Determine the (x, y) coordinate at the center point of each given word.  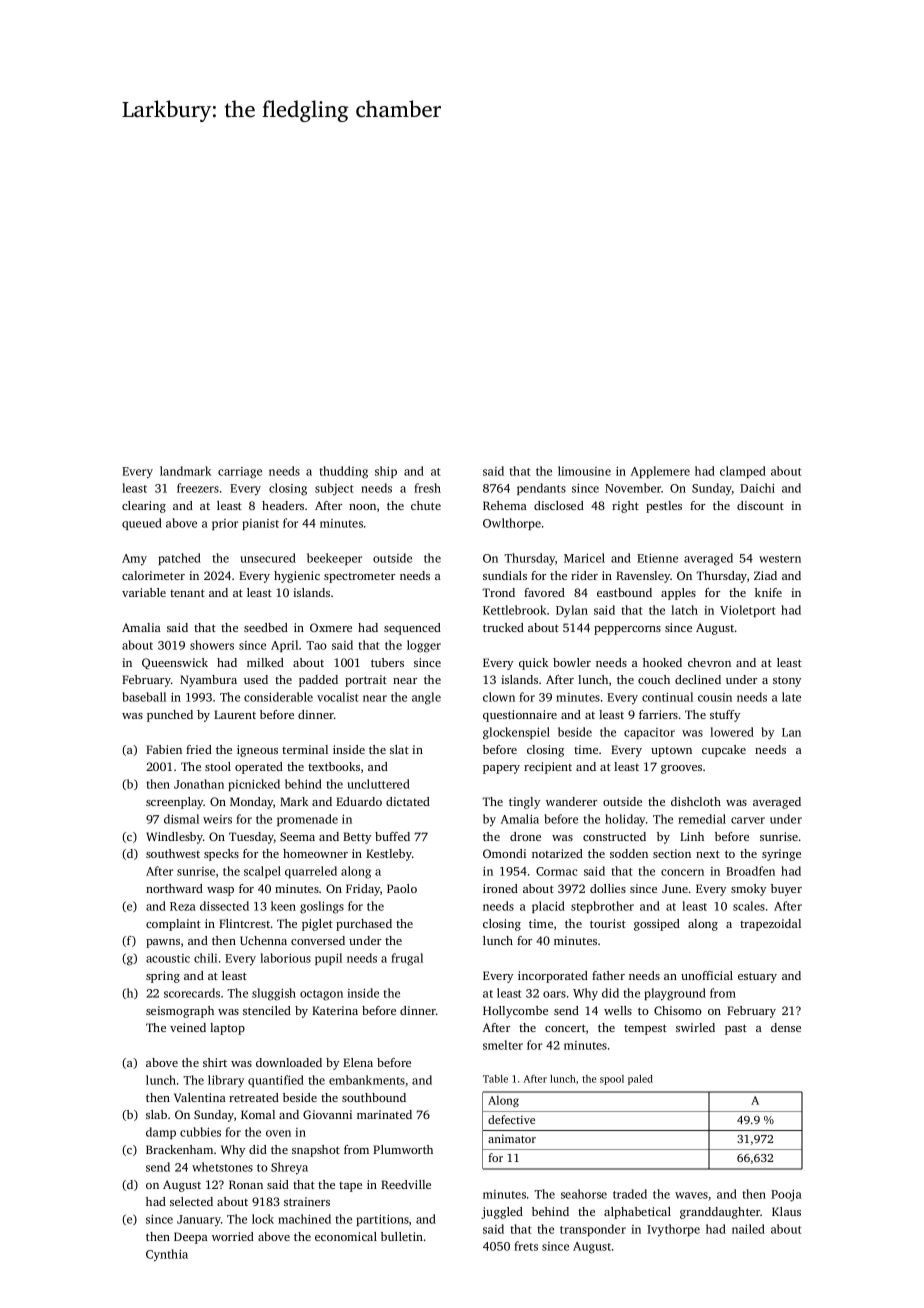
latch (684, 610)
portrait (366, 681)
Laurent (235, 714)
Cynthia (167, 1255)
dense (786, 1027)
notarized (557, 853)
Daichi (757, 488)
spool (612, 1080)
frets (526, 1246)
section (672, 853)
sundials (505, 575)
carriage (240, 473)
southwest (173, 853)
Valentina (200, 1097)
